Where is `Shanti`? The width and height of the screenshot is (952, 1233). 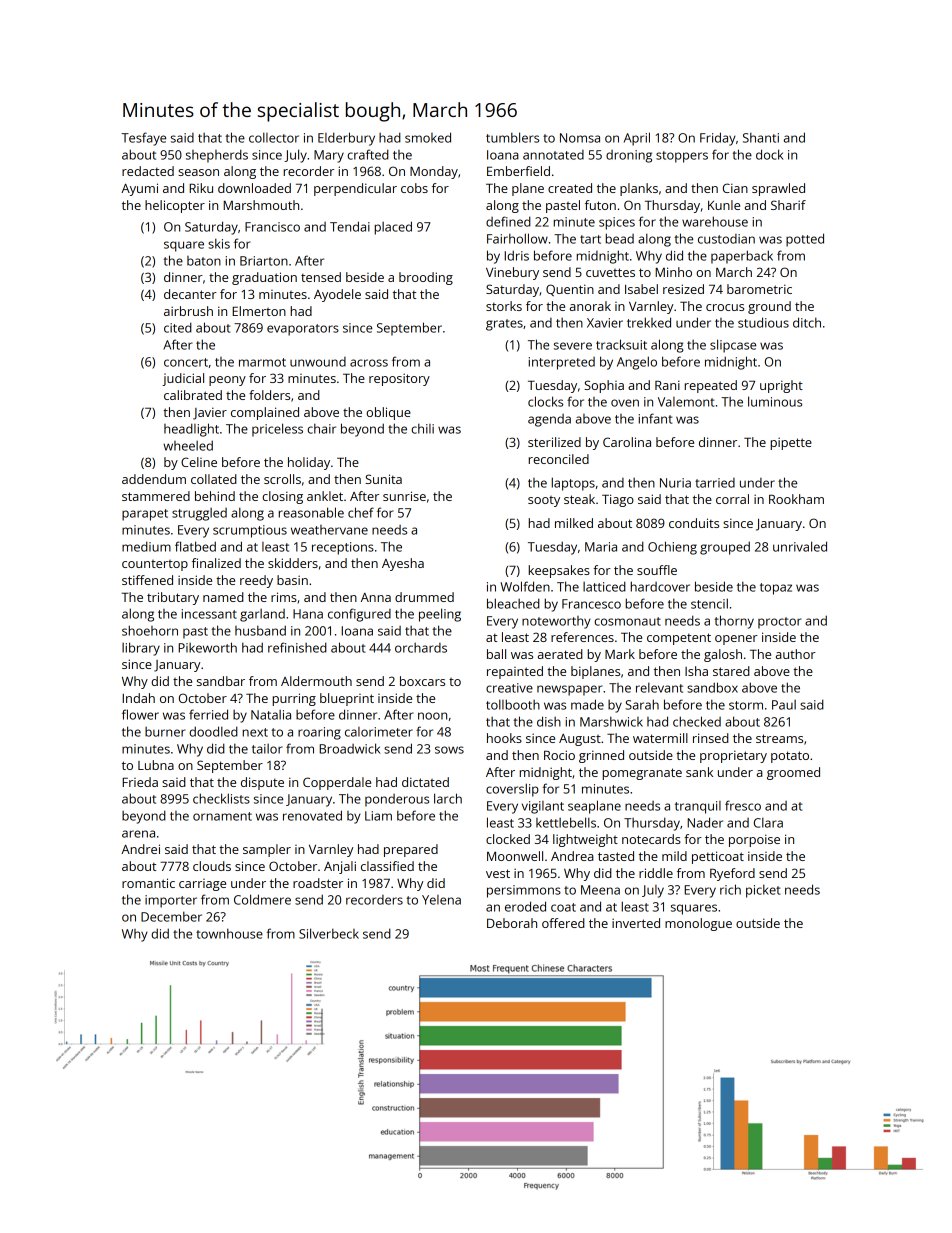 Shanti is located at coordinates (761, 137).
